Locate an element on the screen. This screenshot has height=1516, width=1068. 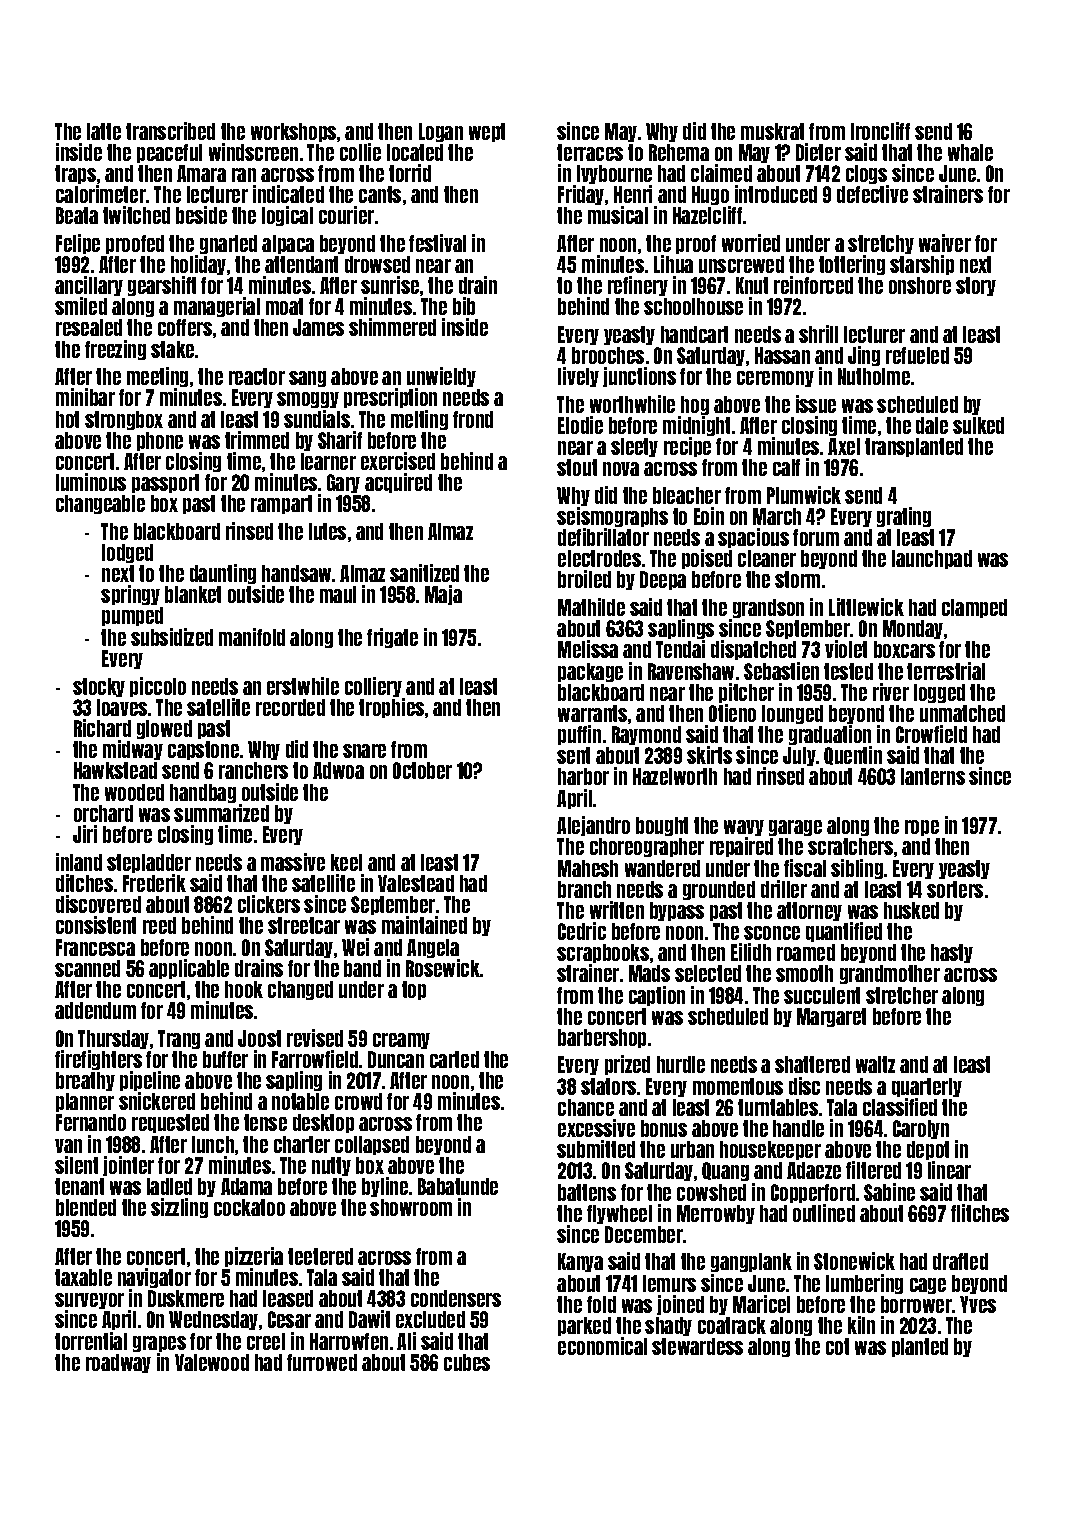
workshops is located at coordinates (293, 132).
